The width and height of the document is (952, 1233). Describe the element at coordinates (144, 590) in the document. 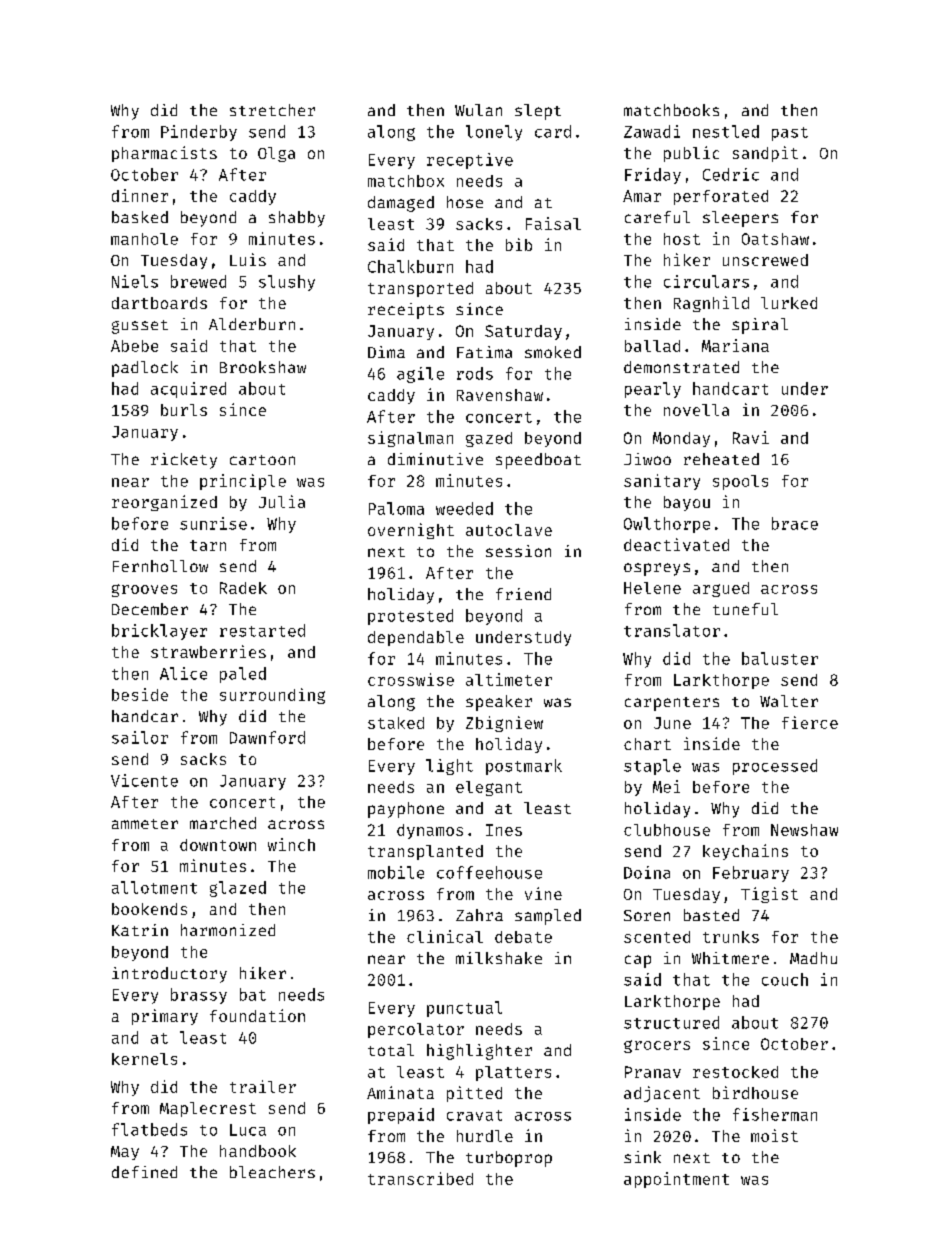

I see `grooves` at that location.
